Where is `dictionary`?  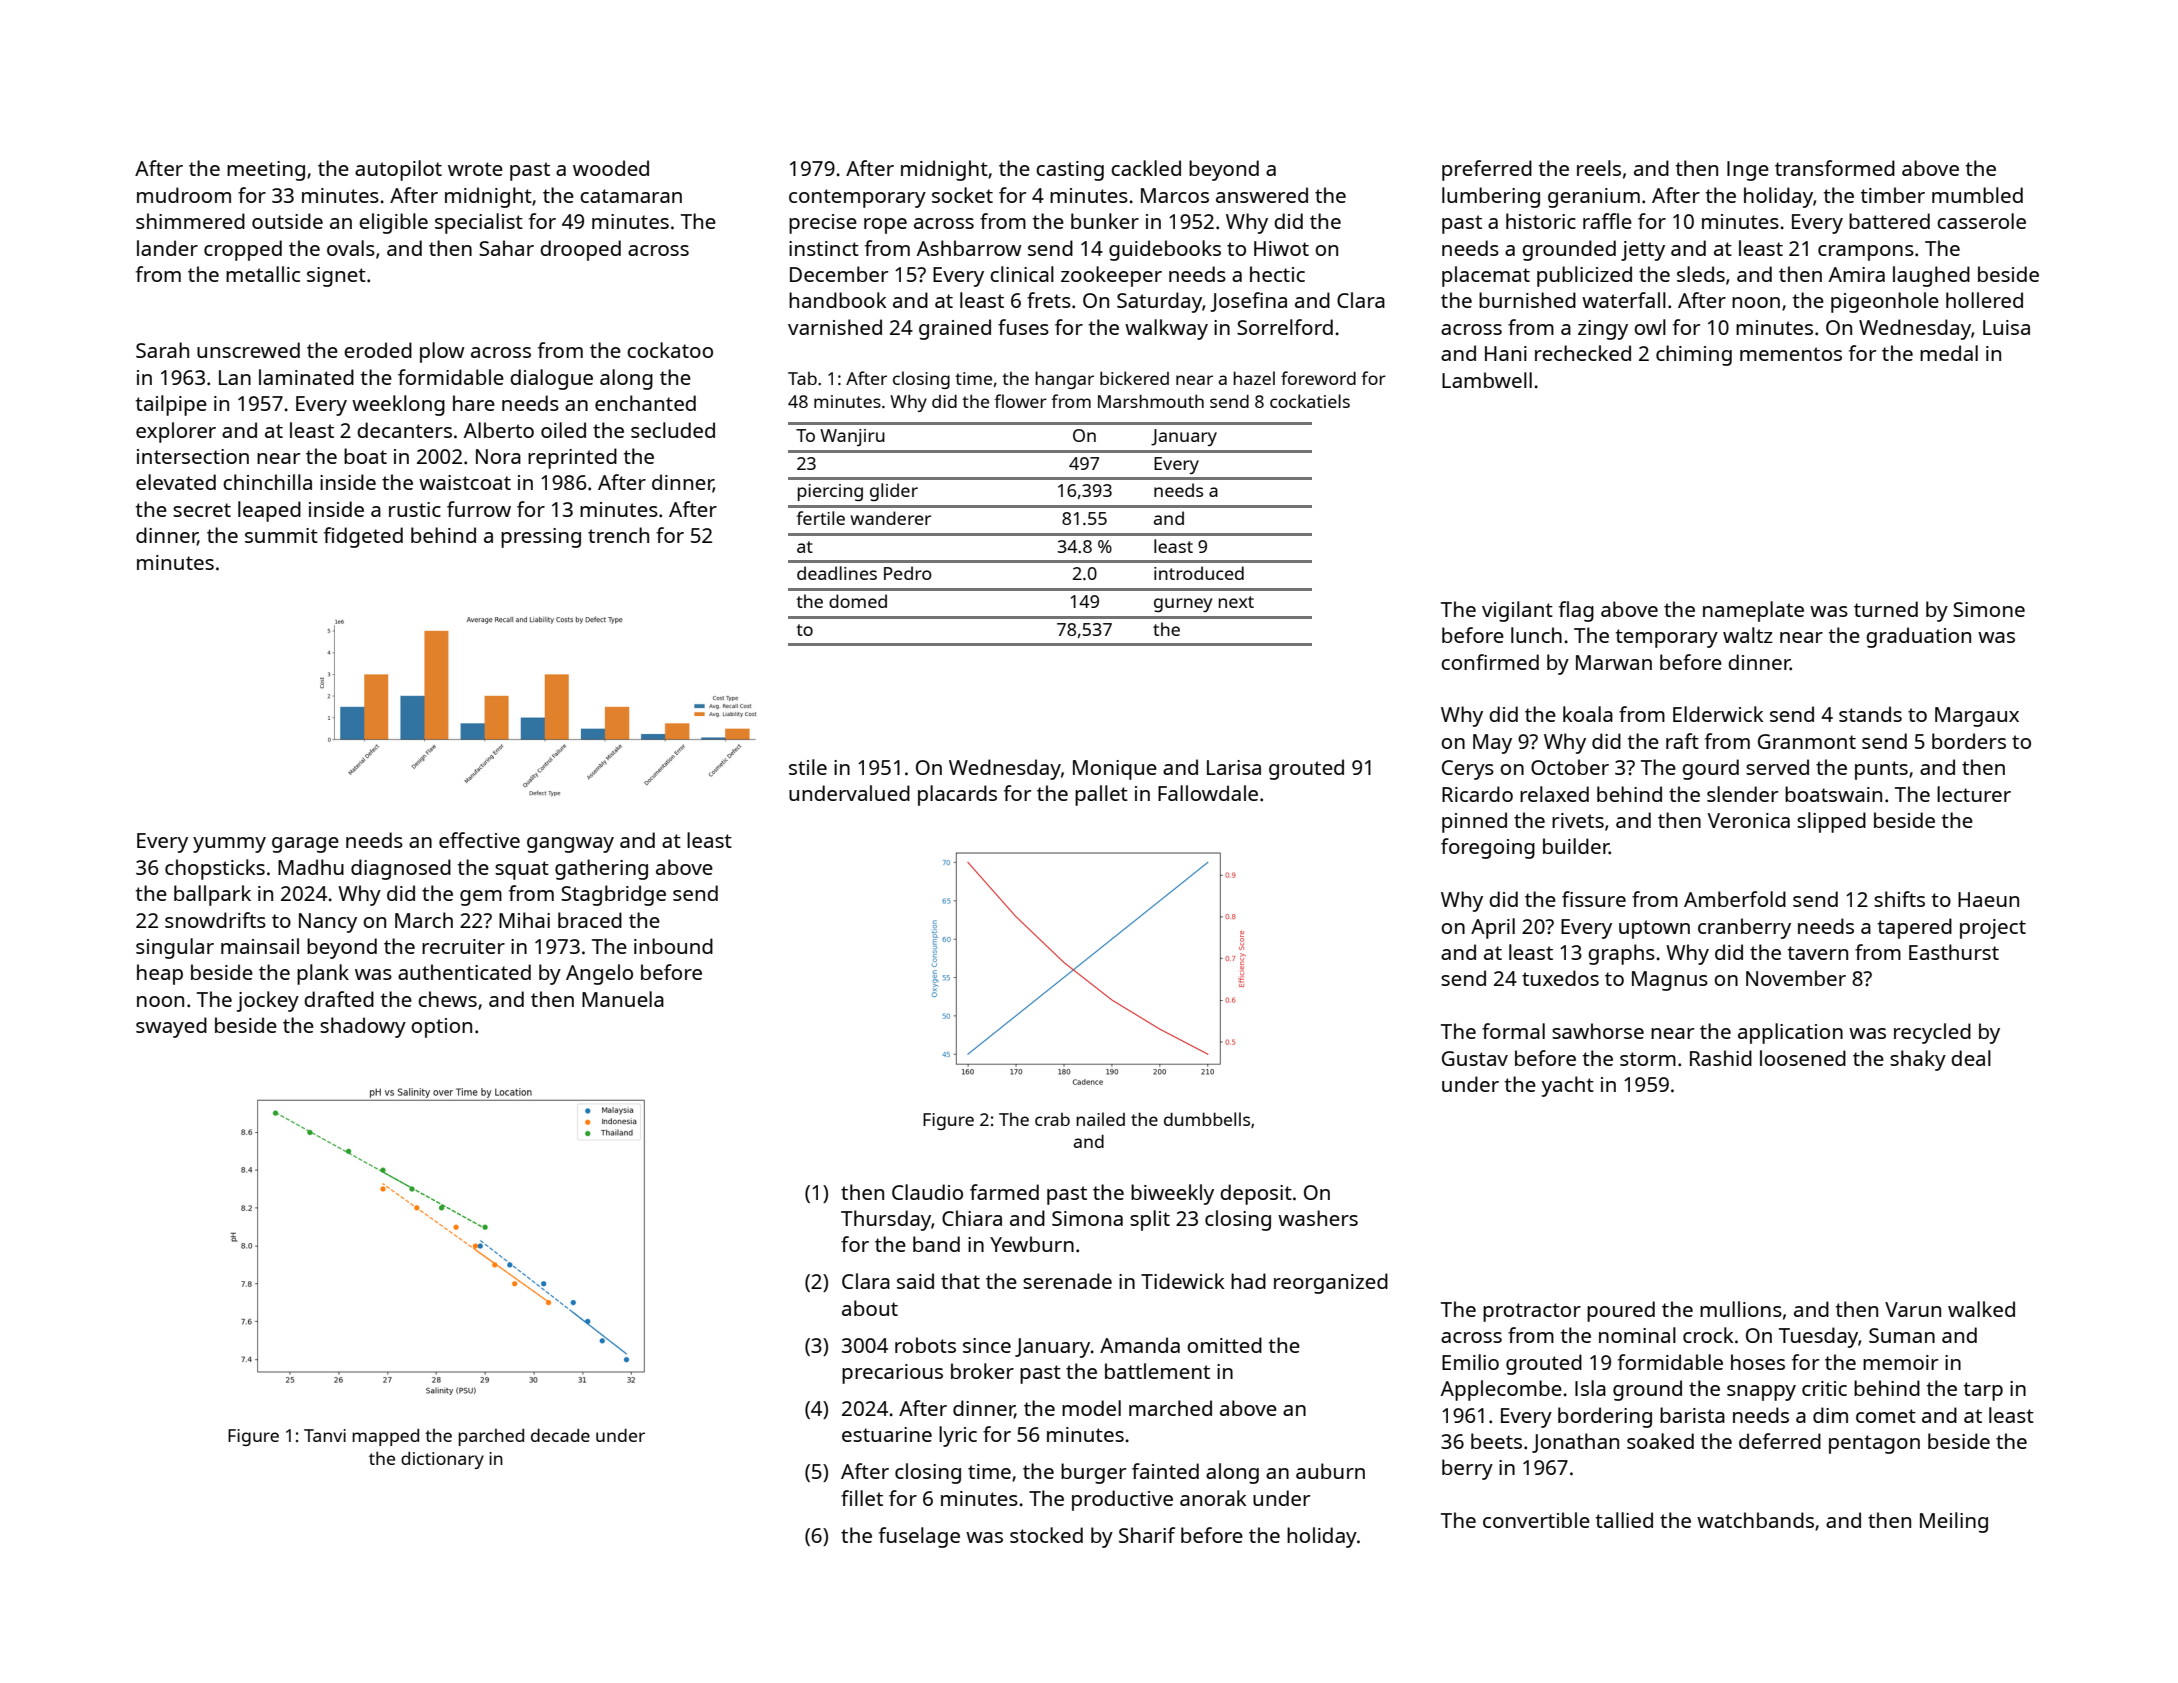 dictionary is located at coordinates (442, 1460).
